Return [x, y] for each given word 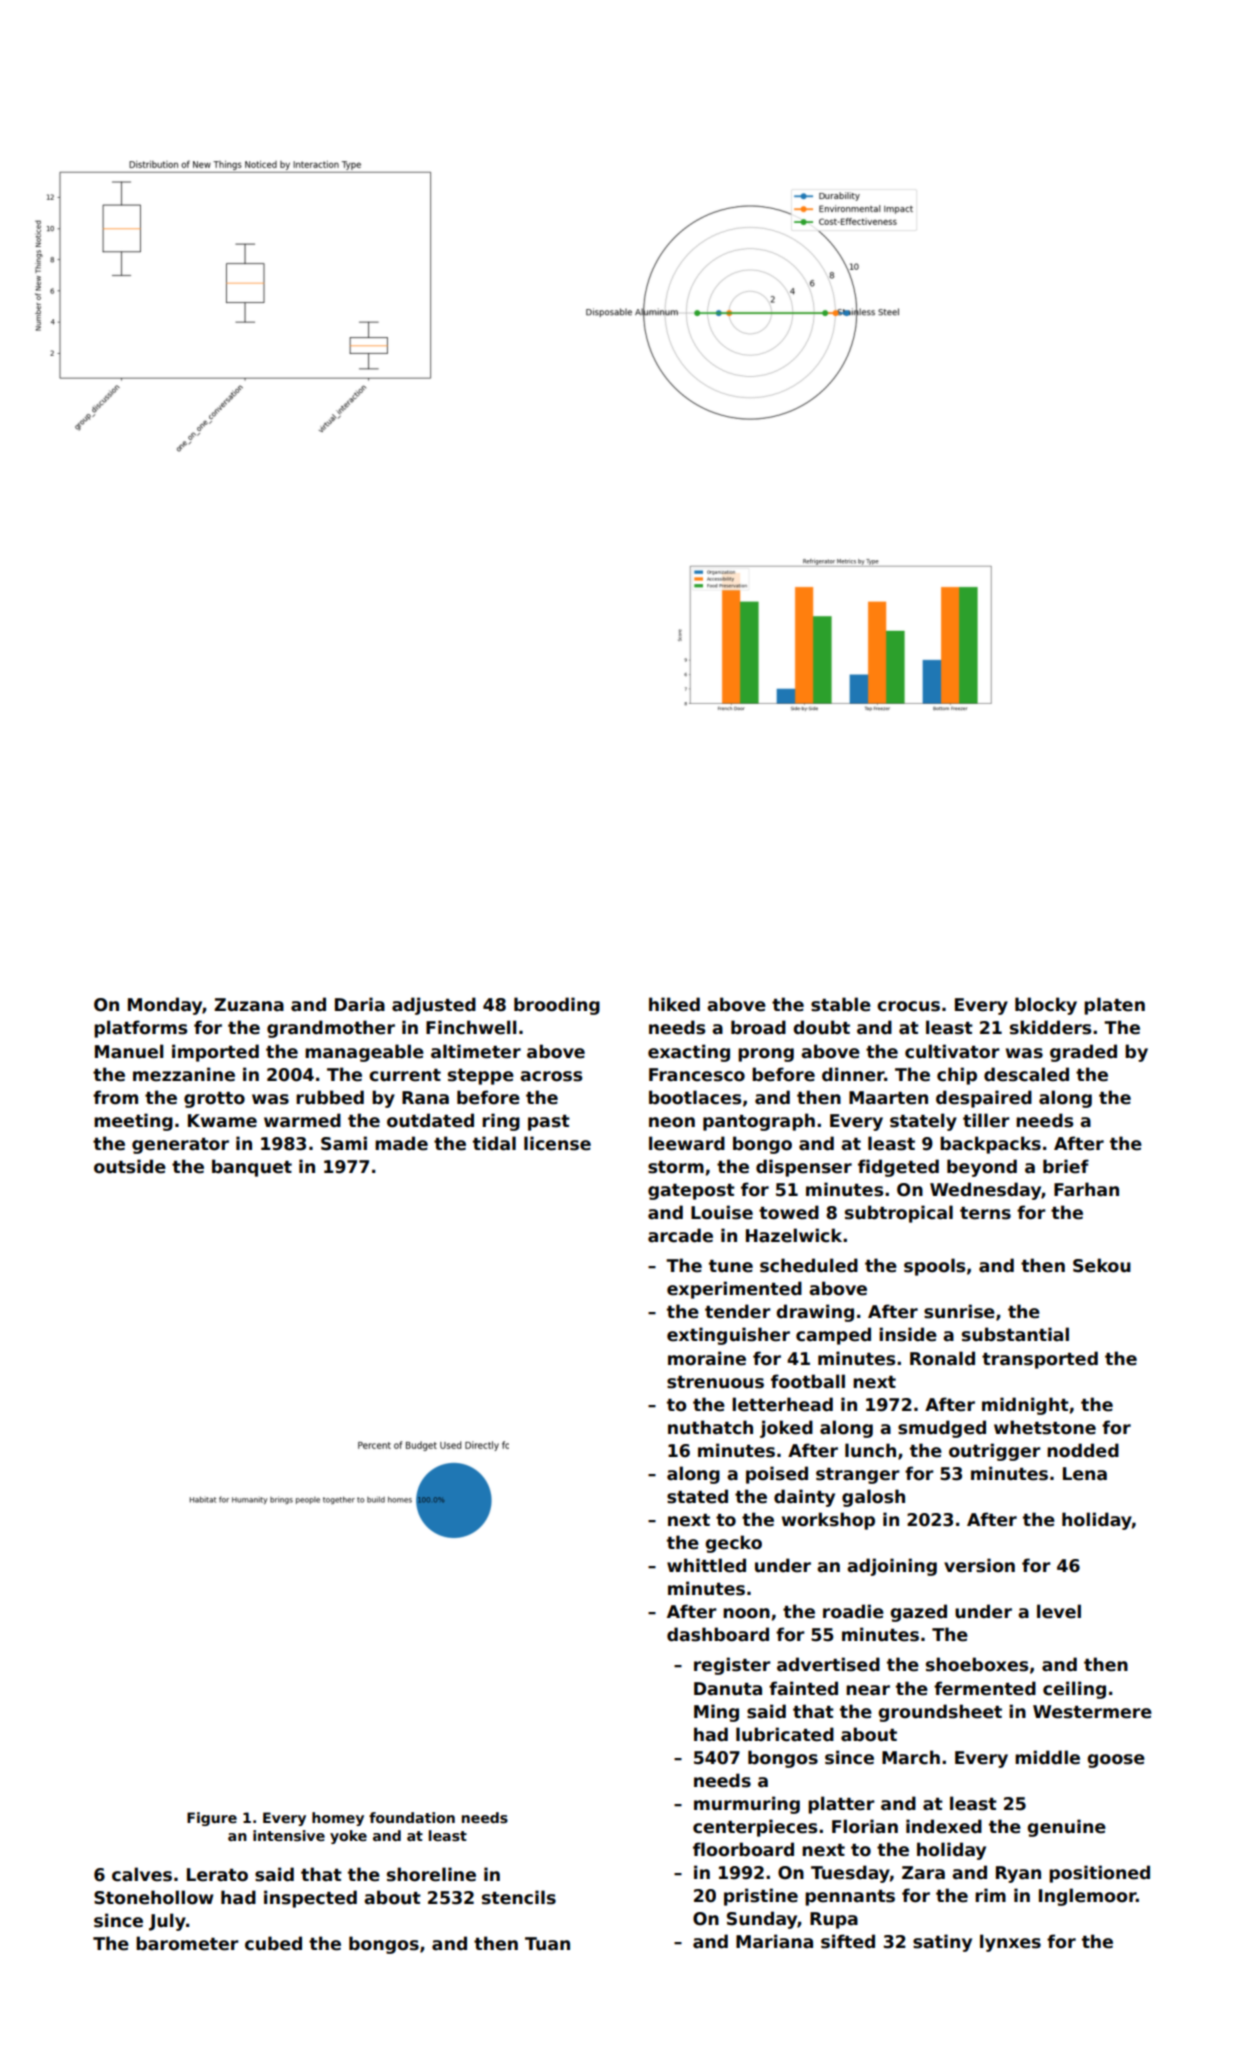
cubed [273, 1943]
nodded [1083, 1450]
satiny [942, 1943]
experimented [734, 1290]
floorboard [743, 1849]
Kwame [222, 1121]
